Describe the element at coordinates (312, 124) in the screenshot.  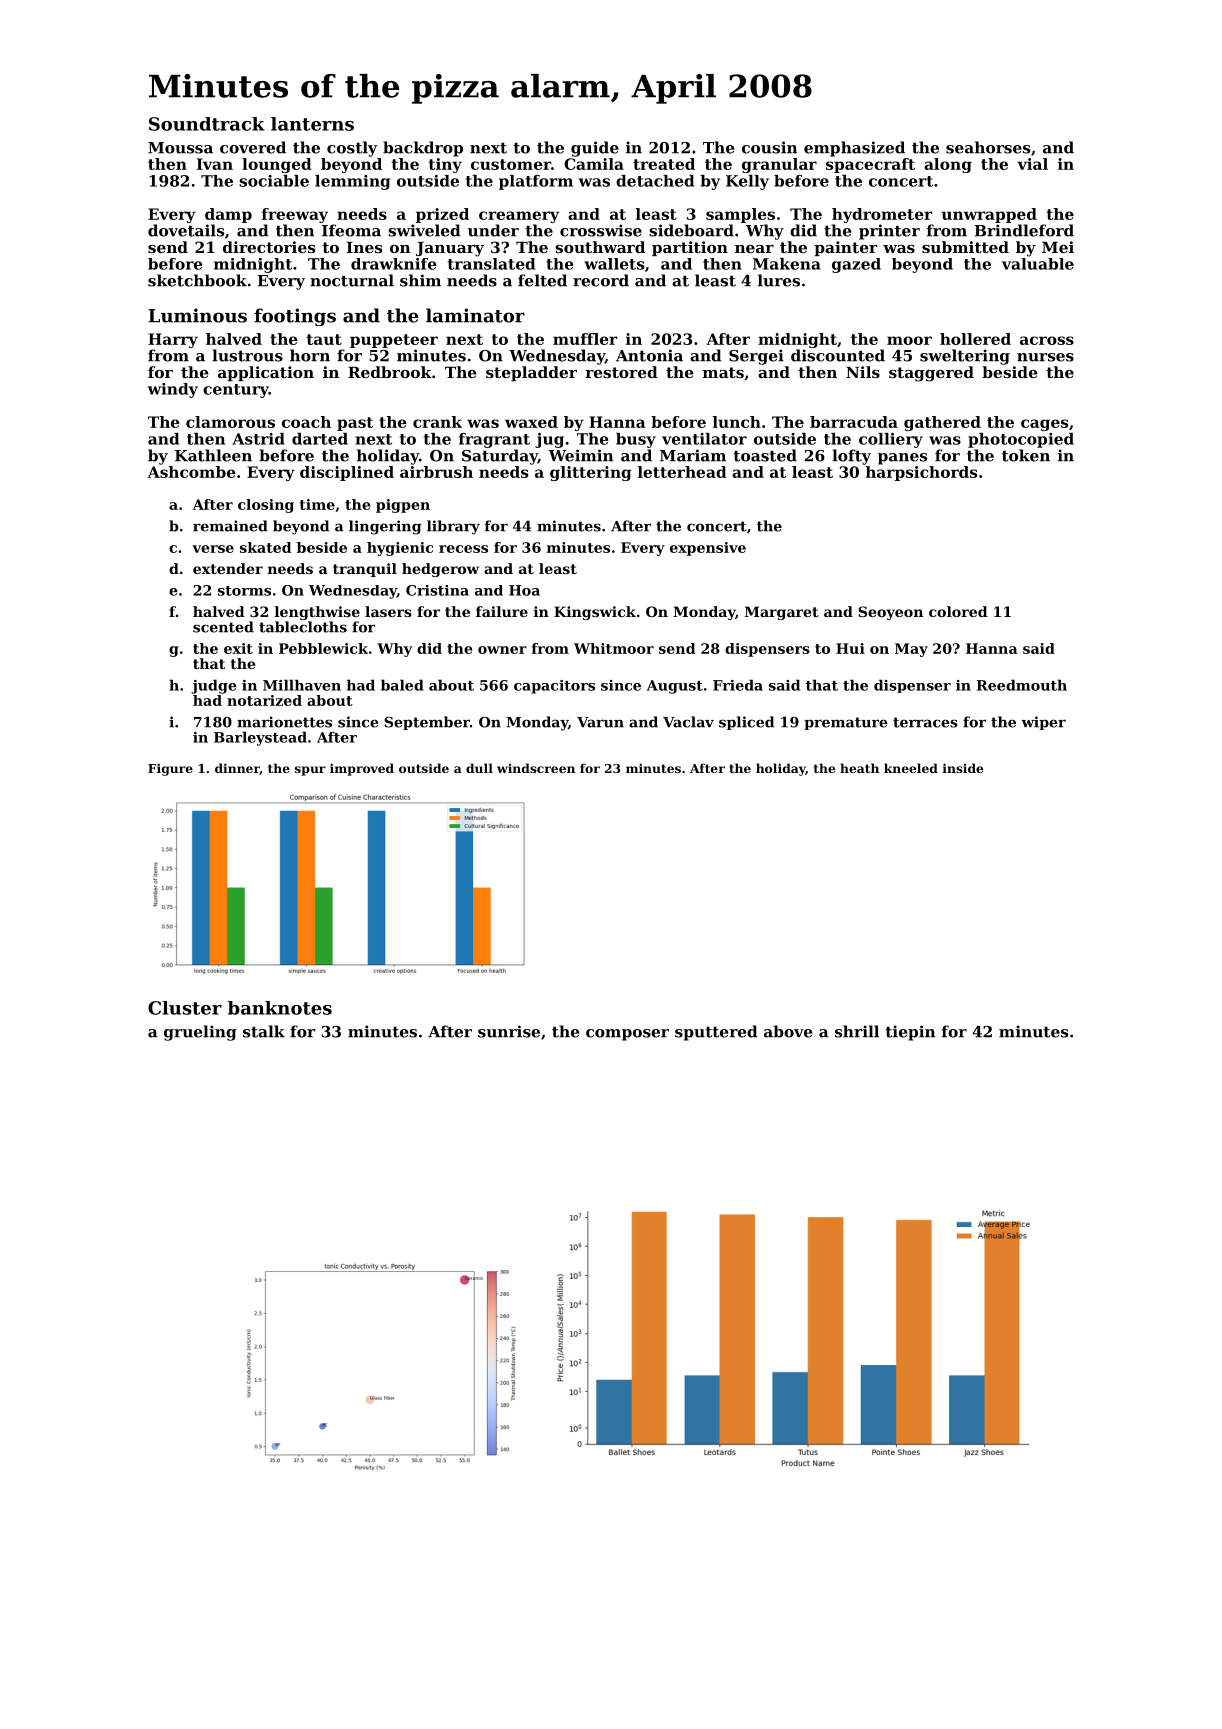
I see `lanterns` at that location.
